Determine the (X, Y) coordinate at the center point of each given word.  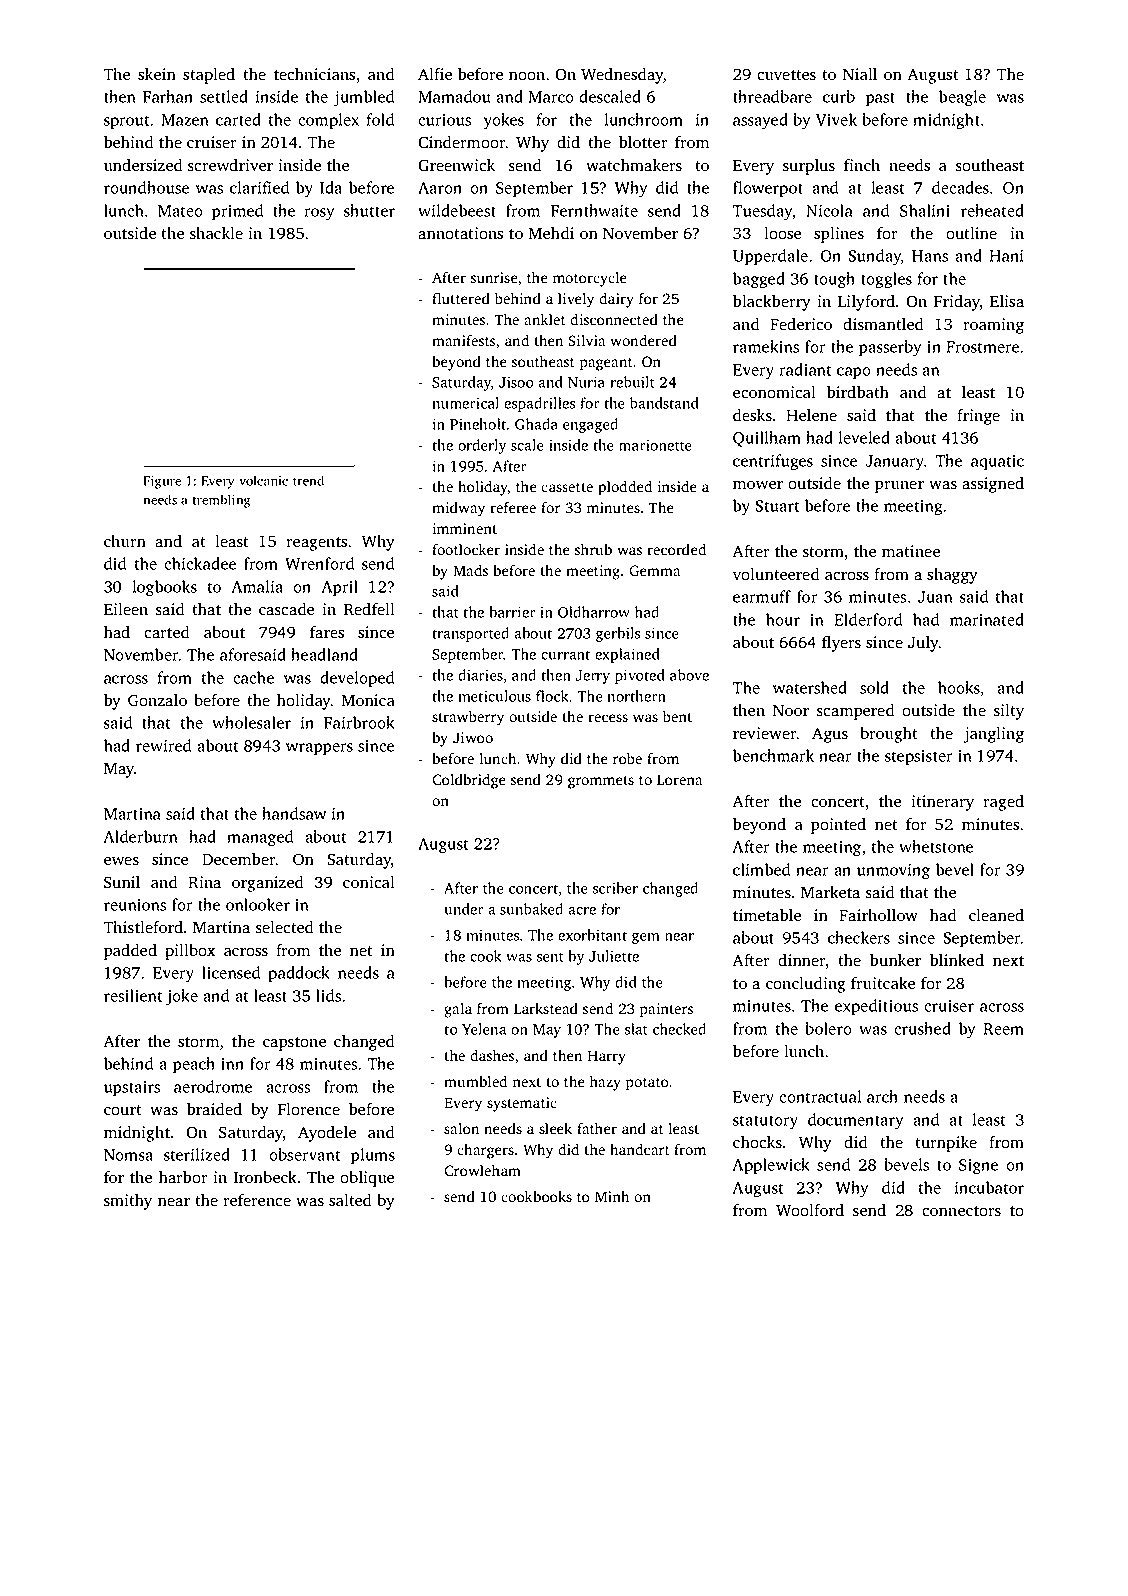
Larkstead (546, 1009)
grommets (601, 782)
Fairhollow (878, 915)
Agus (830, 735)
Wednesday (622, 76)
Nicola (829, 210)
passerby (890, 348)
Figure (162, 482)
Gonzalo (157, 700)
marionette (655, 445)
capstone (294, 1044)
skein (157, 74)
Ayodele (327, 1134)
